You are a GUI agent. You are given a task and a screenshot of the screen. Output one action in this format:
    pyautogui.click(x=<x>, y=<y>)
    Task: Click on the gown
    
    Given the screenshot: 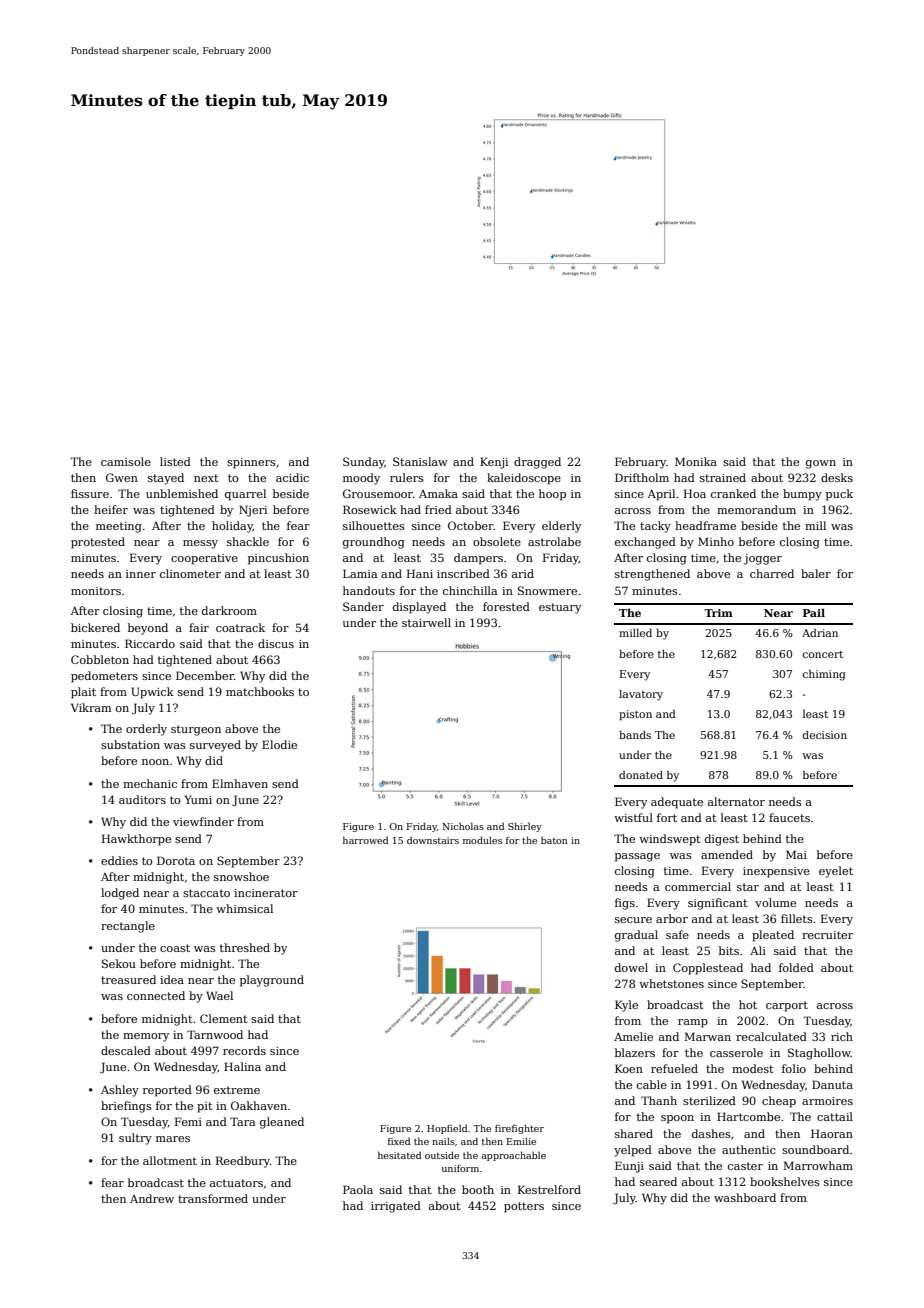 What is the action you would take?
    pyautogui.click(x=821, y=464)
